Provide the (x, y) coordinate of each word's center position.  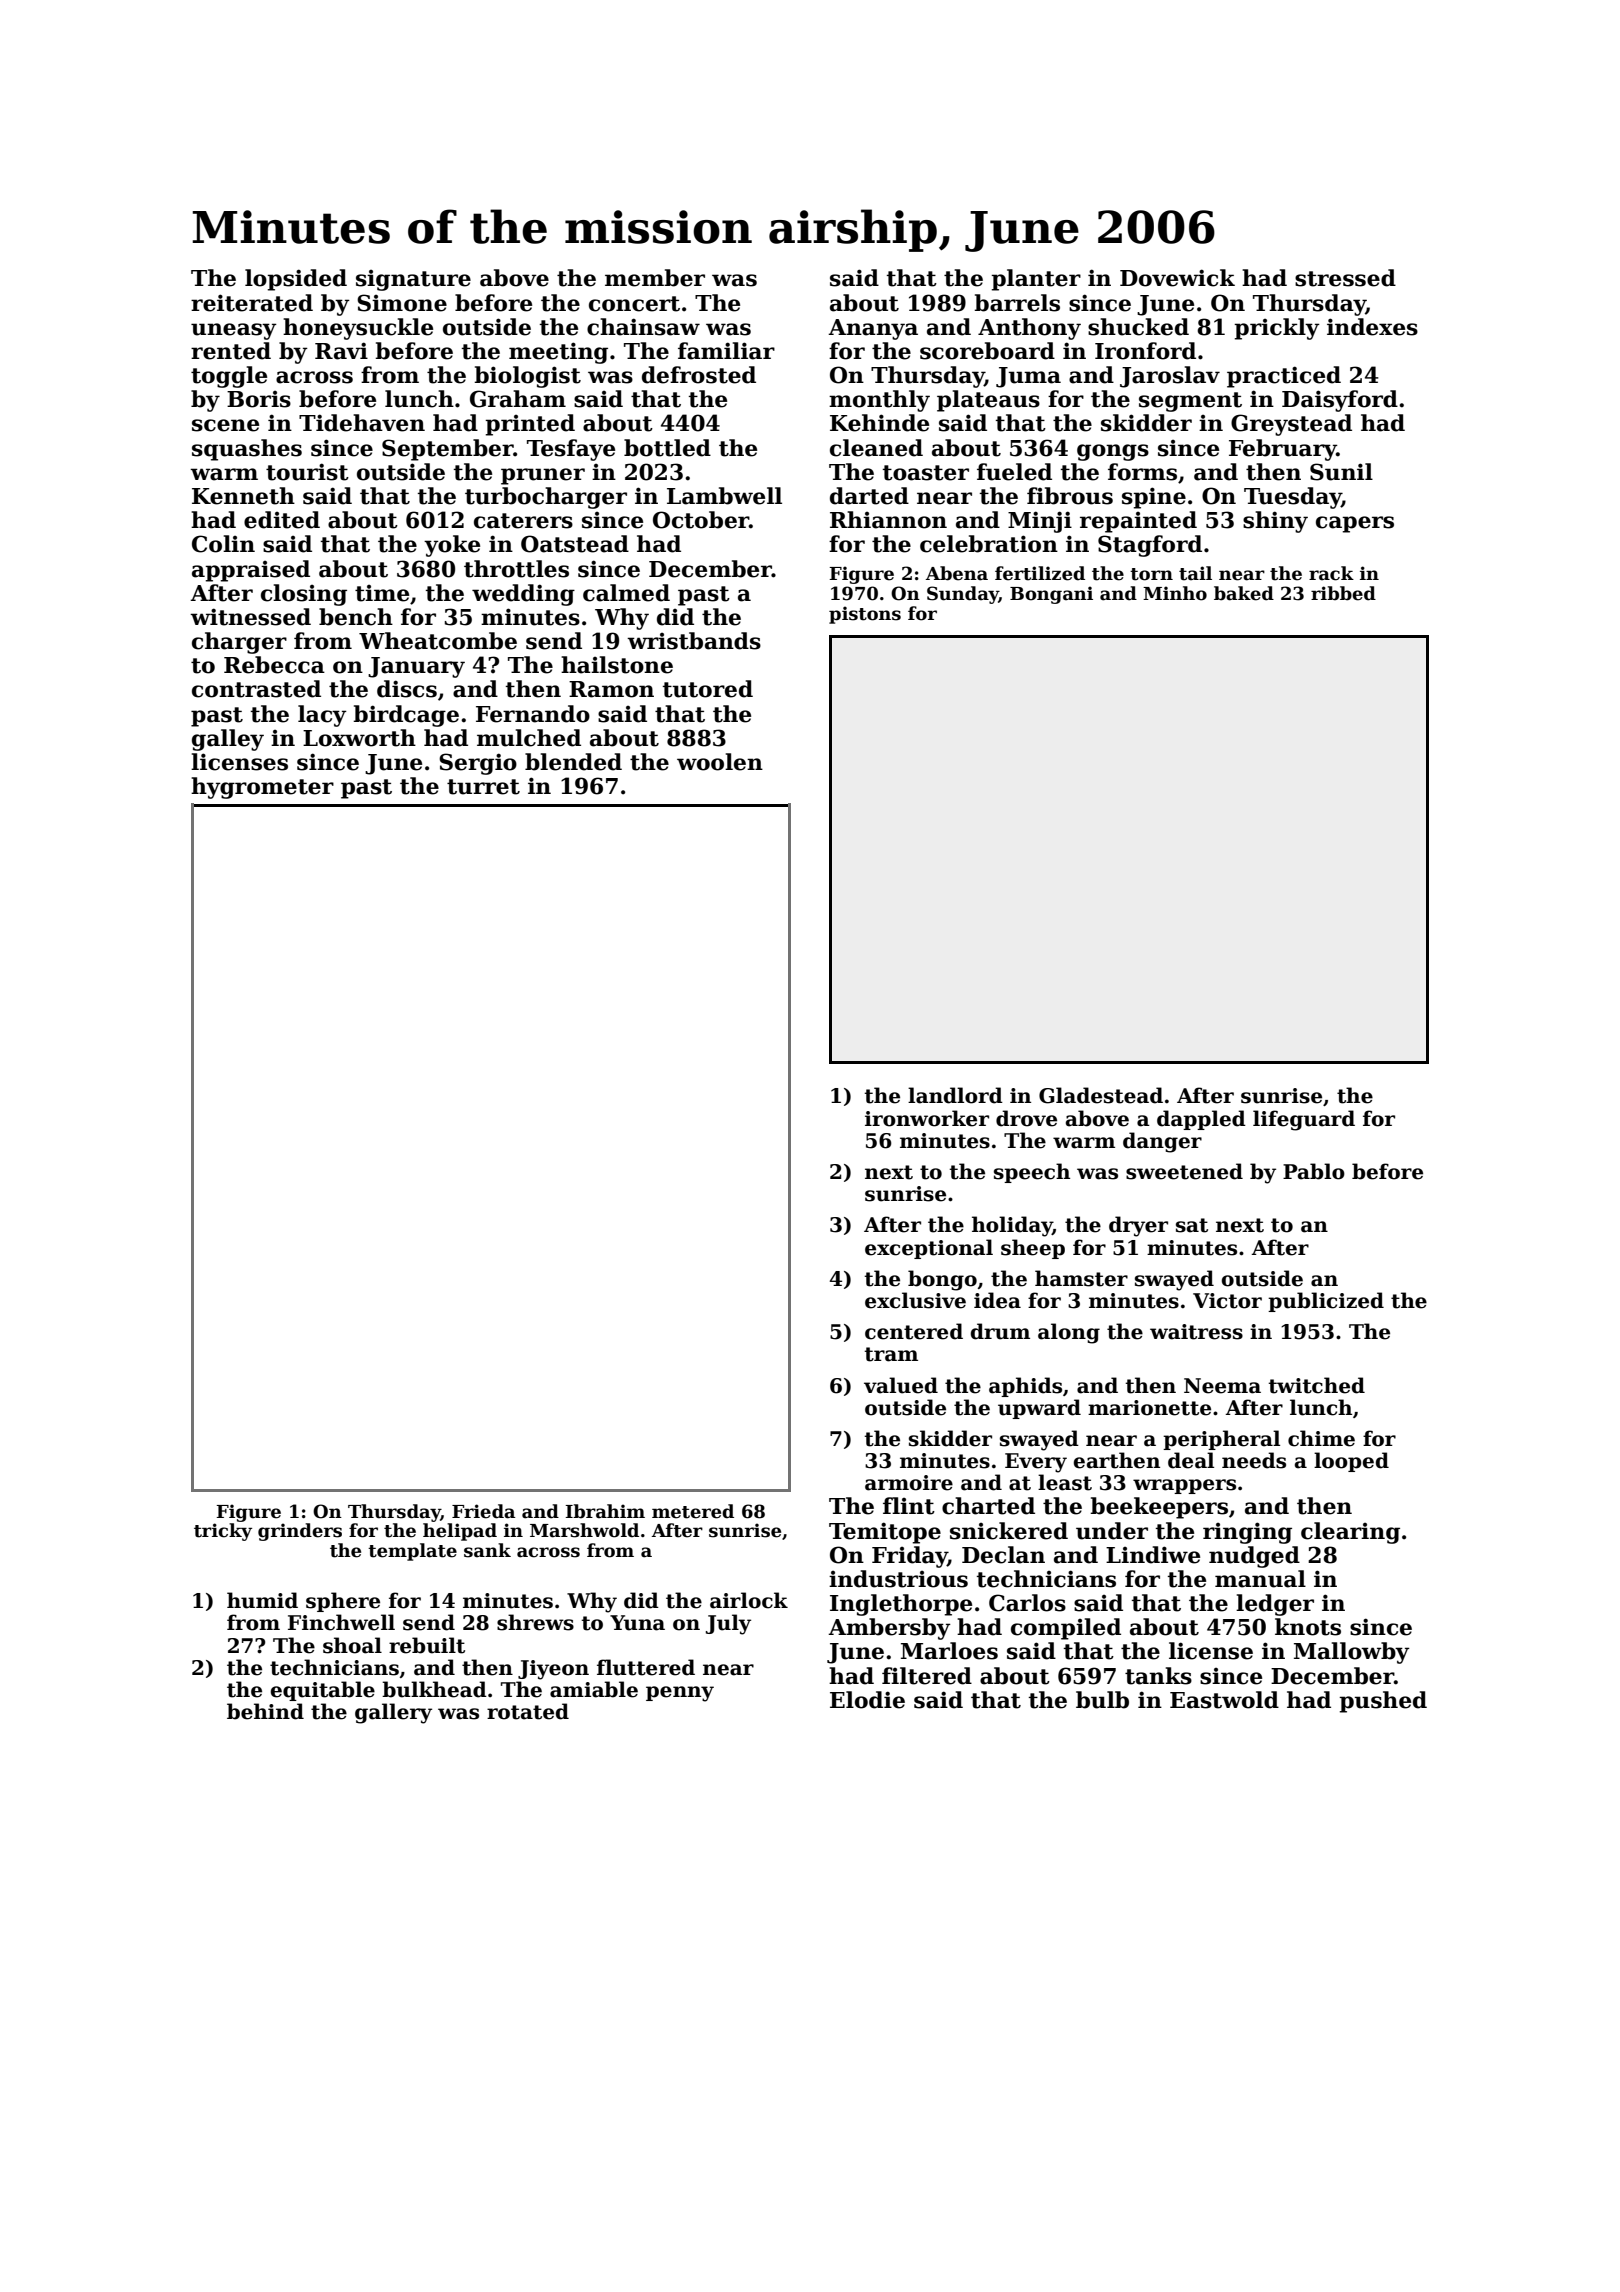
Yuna (637, 1623)
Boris (259, 399)
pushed (1383, 1702)
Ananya (873, 329)
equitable (323, 1691)
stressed (1345, 278)
